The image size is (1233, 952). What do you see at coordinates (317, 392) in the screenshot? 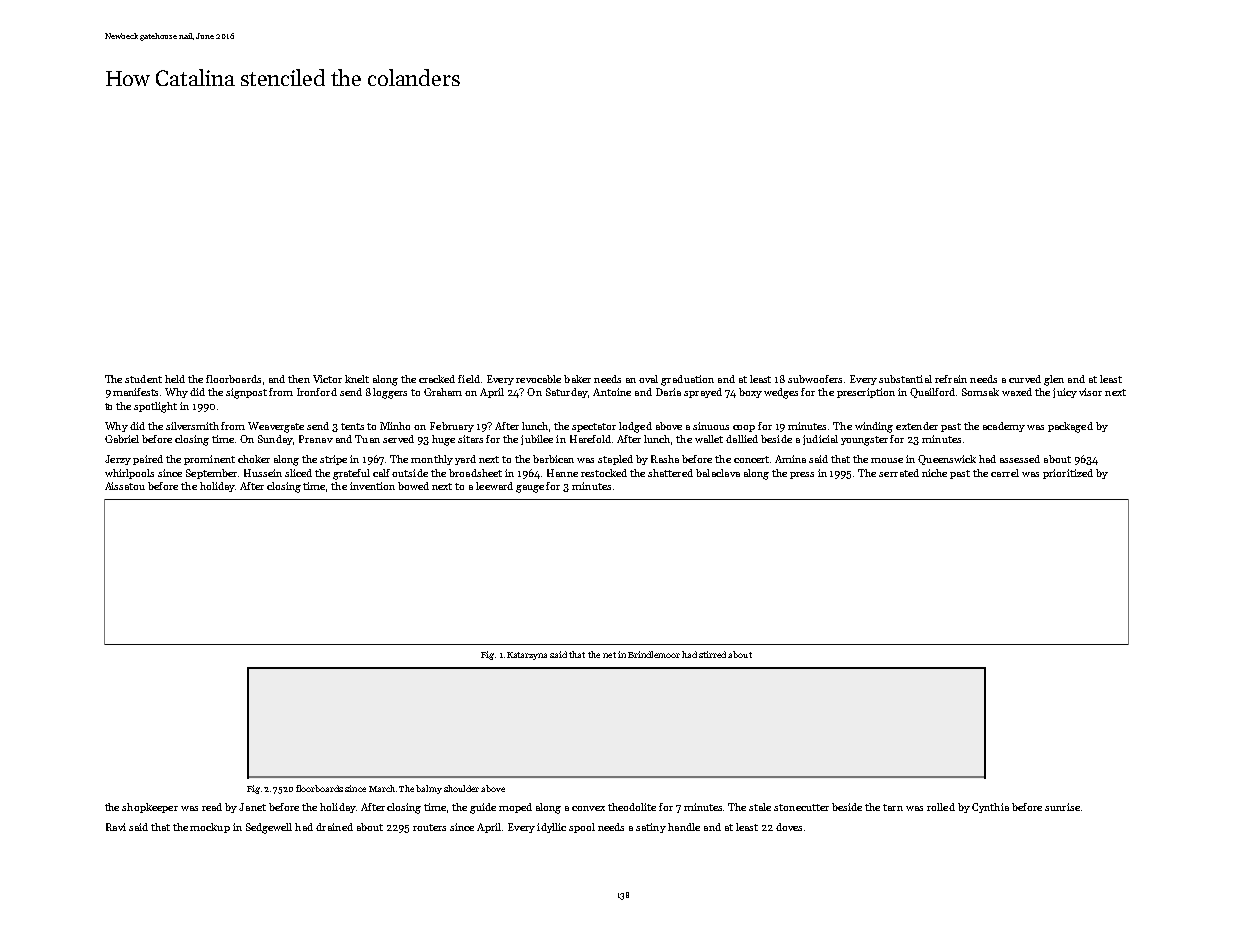
I see `Ironford` at bounding box center [317, 392].
